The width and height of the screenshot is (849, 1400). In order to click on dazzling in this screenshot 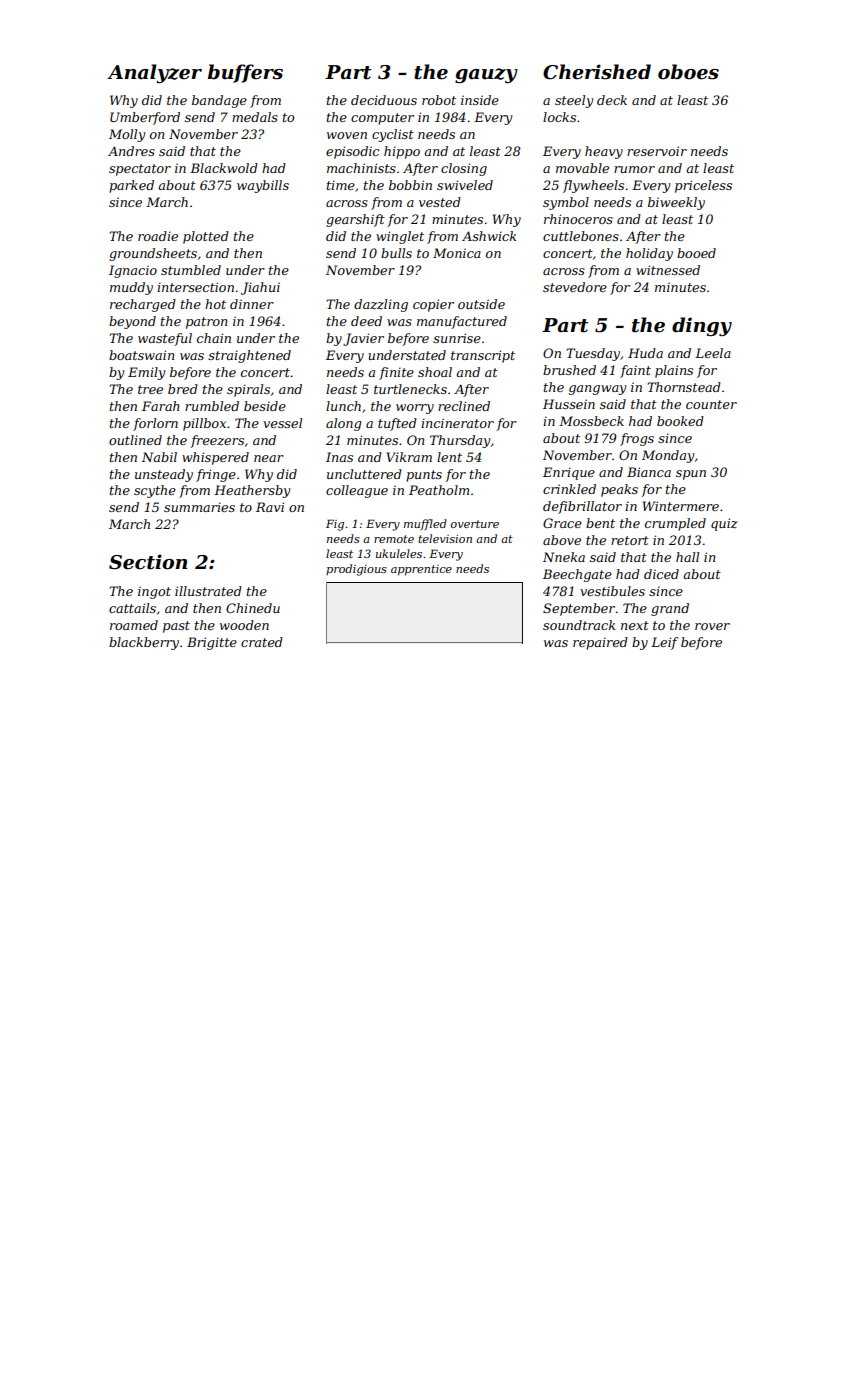, I will do `click(381, 305)`.
